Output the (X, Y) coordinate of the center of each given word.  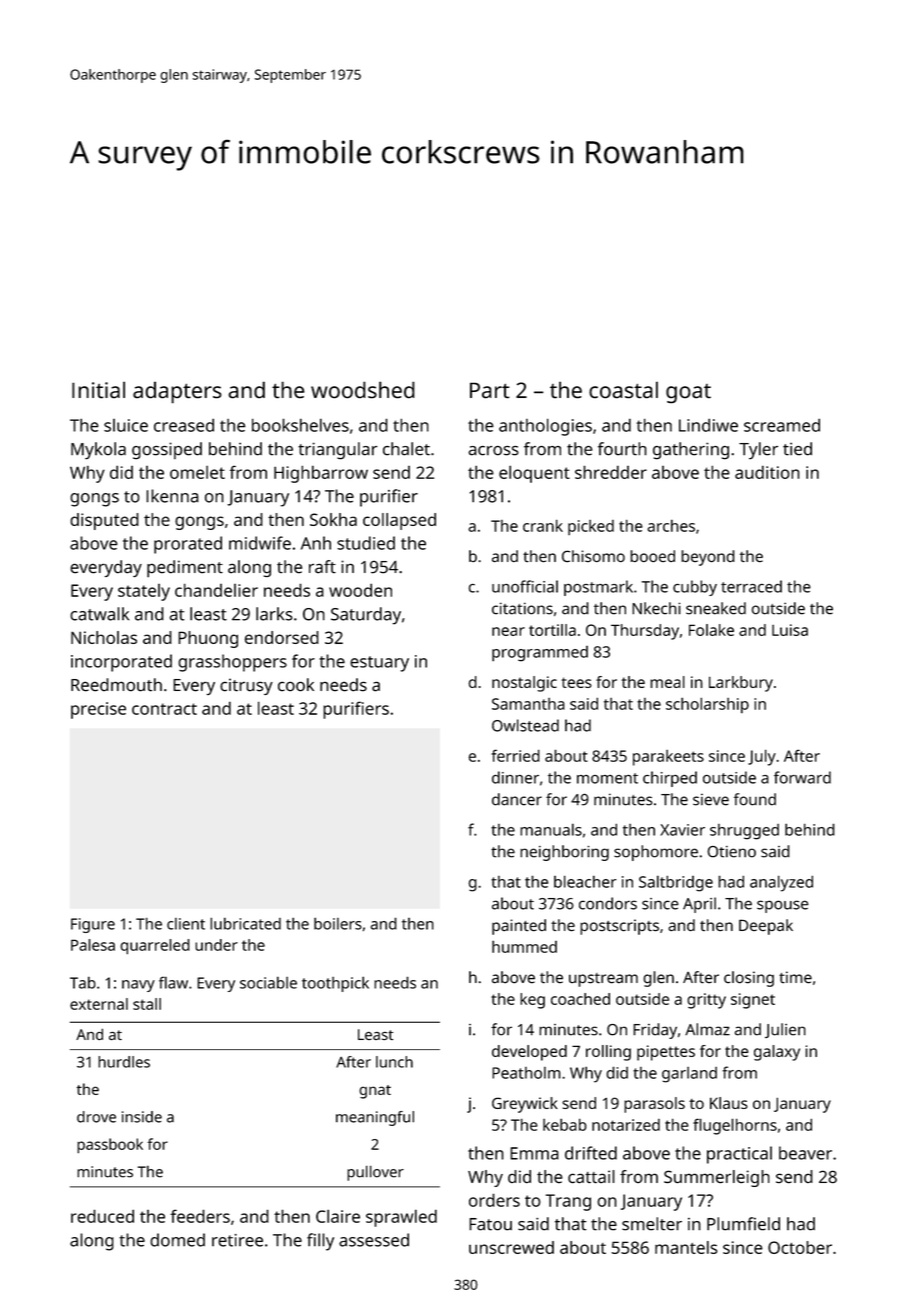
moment (607, 778)
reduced (102, 1216)
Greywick (525, 1105)
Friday (655, 1031)
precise (98, 710)
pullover (375, 1173)
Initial (98, 389)
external (99, 1004)
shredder (611, 472)
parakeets (668, 758)
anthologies (545, 427)
